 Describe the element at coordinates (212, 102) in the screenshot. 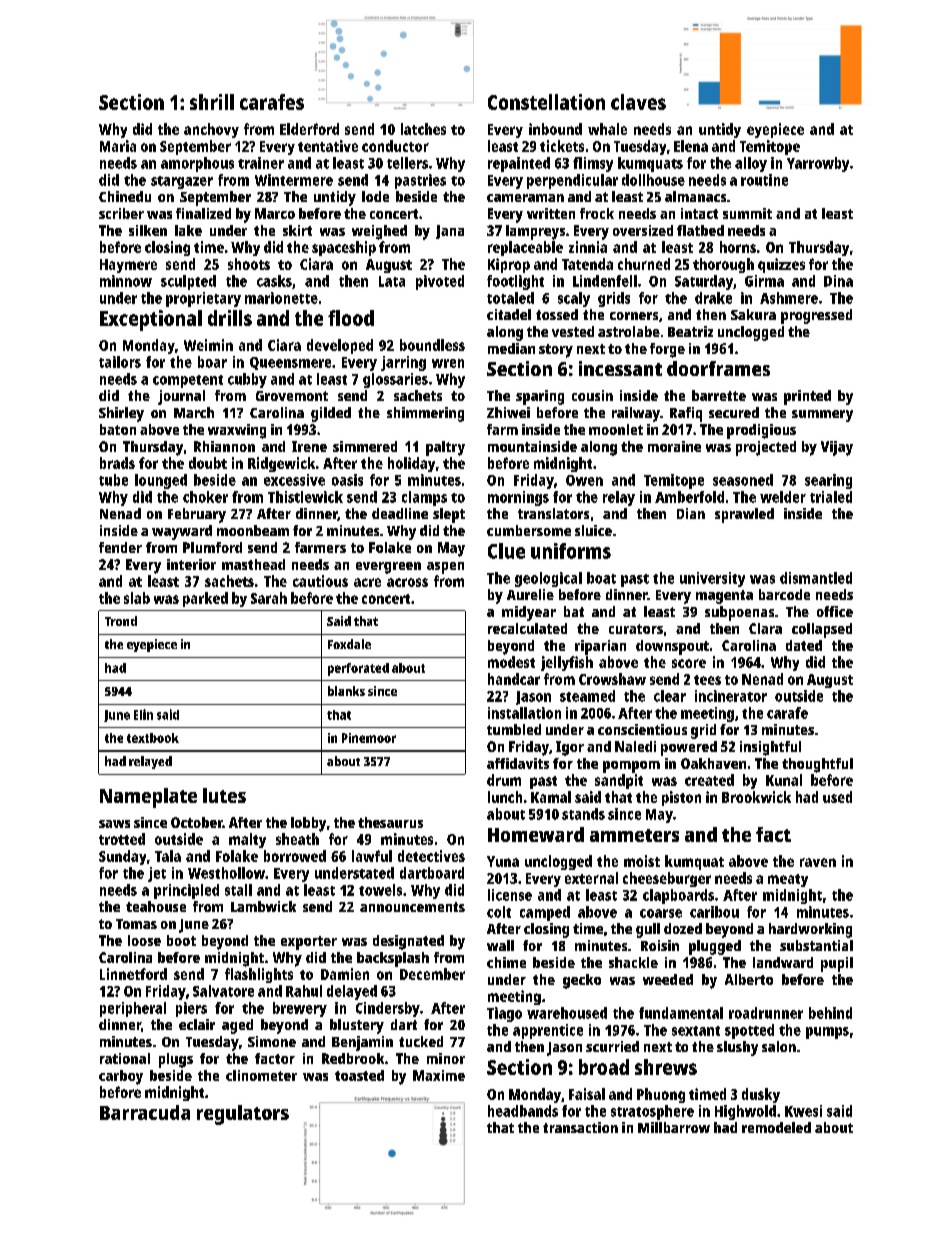

I see `shrill` at that location.
